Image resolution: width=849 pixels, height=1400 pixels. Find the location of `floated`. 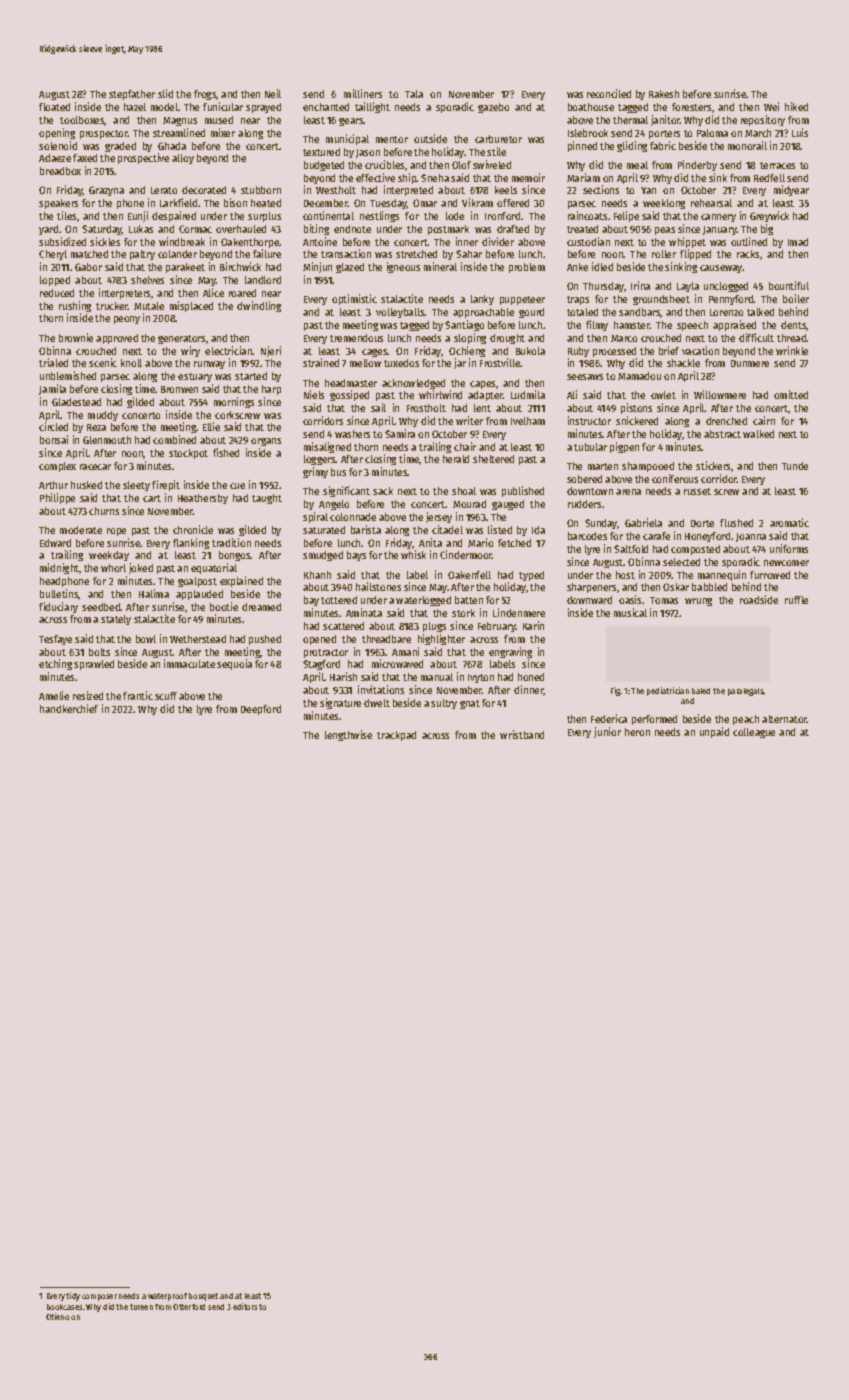

floated is located at coordinates (54, 107).
